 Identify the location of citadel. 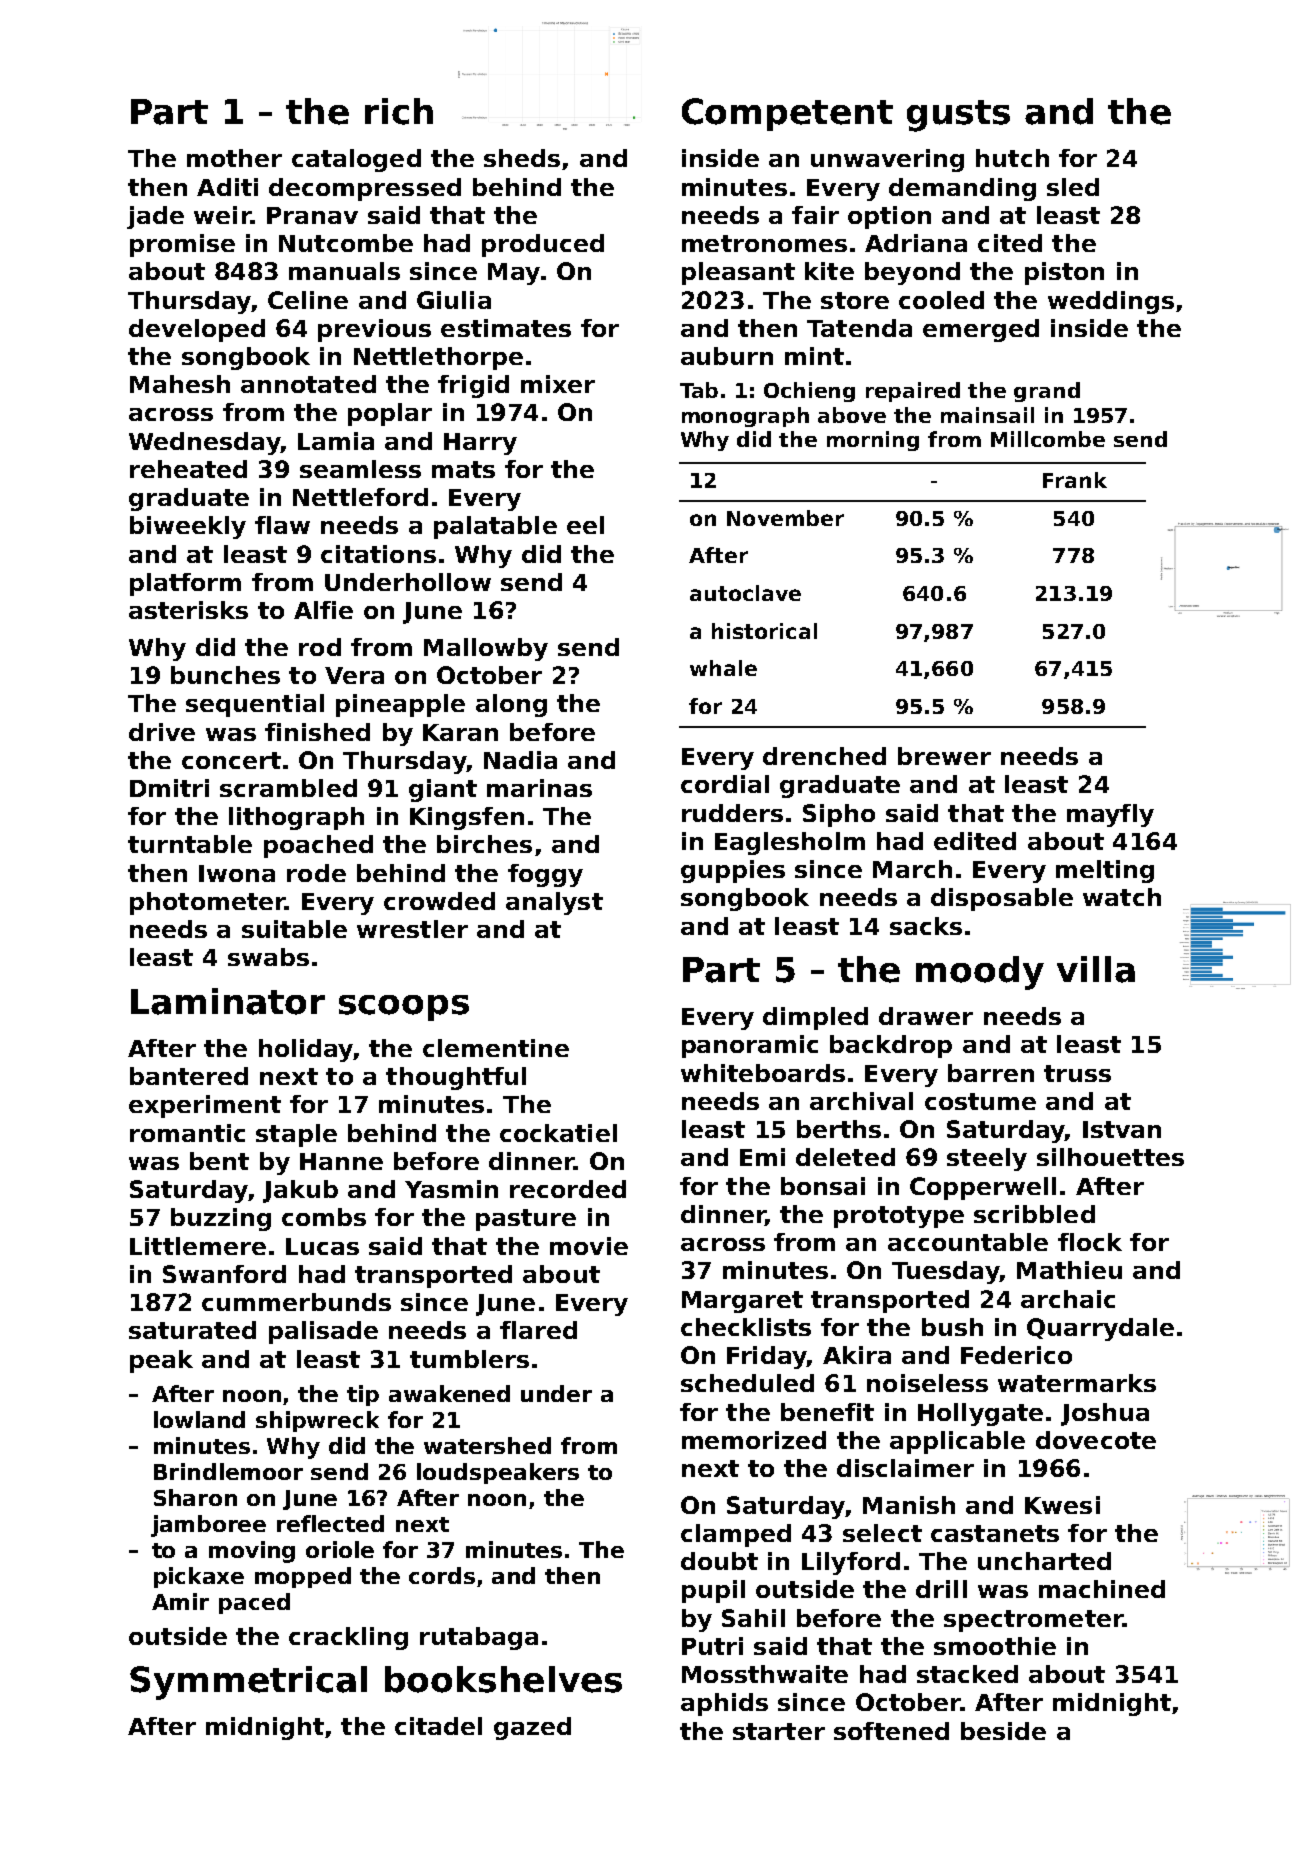
(438, 1726).
